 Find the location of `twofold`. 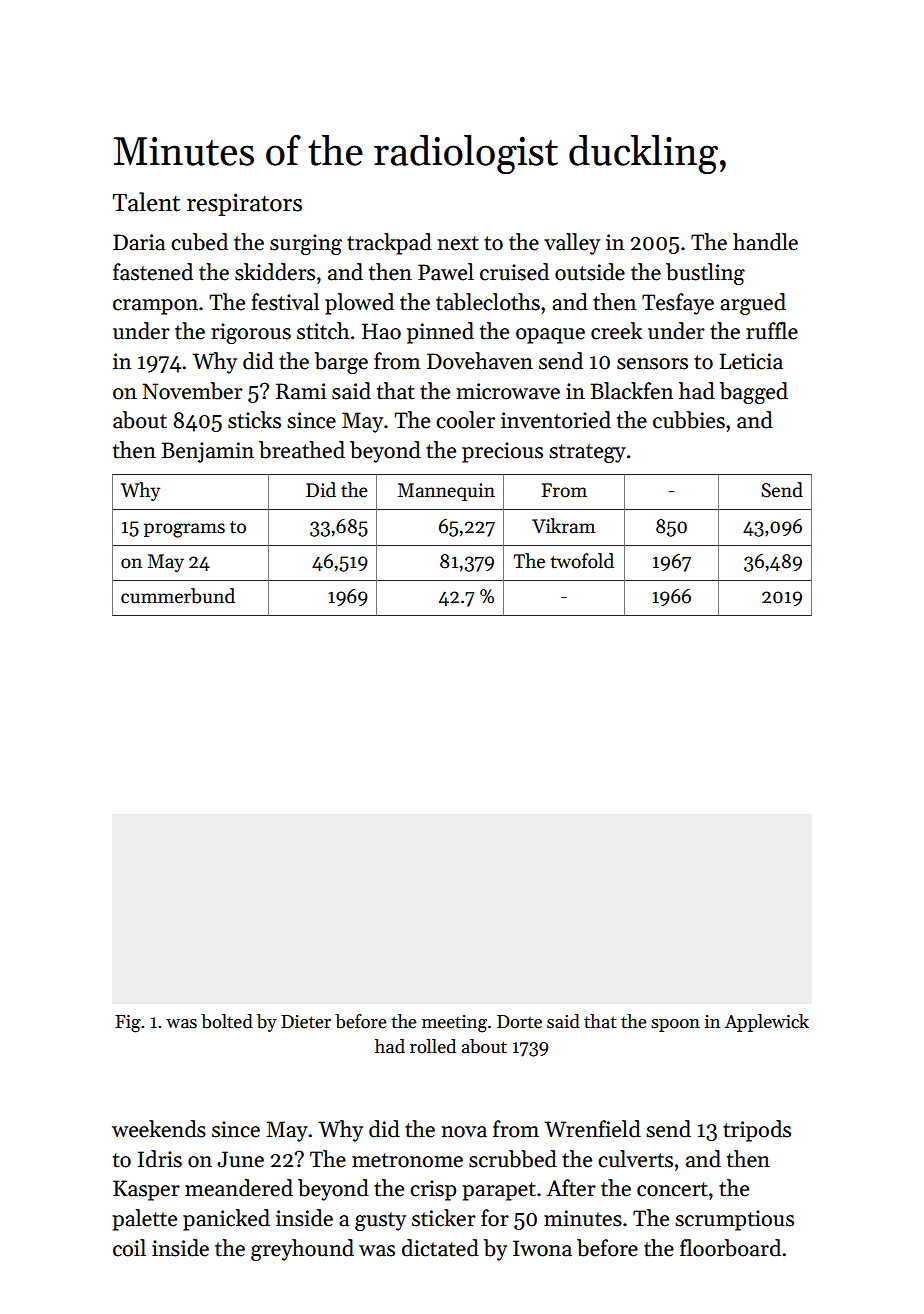

twofold is located at coordinates (582, 561).
